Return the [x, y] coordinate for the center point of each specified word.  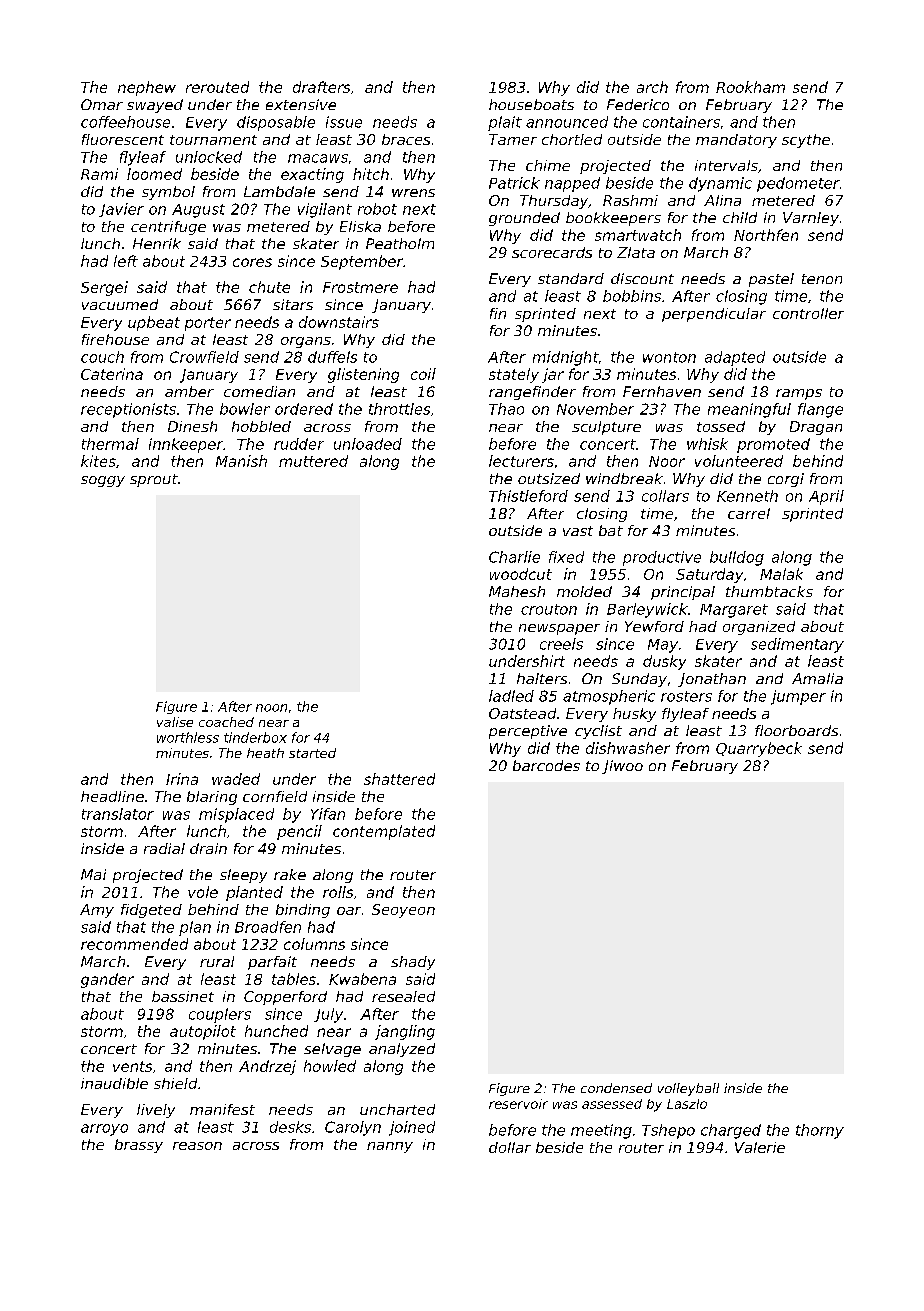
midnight [566, 358]
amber [189, 391]
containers [681, 122]
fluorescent [123, 139]
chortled [572, 139]
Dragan [816, 428]
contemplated [384, 832]
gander [107, 980]
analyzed [402, 1050]
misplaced [236, 815]
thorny [820, 1131]
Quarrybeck [759, 749]
